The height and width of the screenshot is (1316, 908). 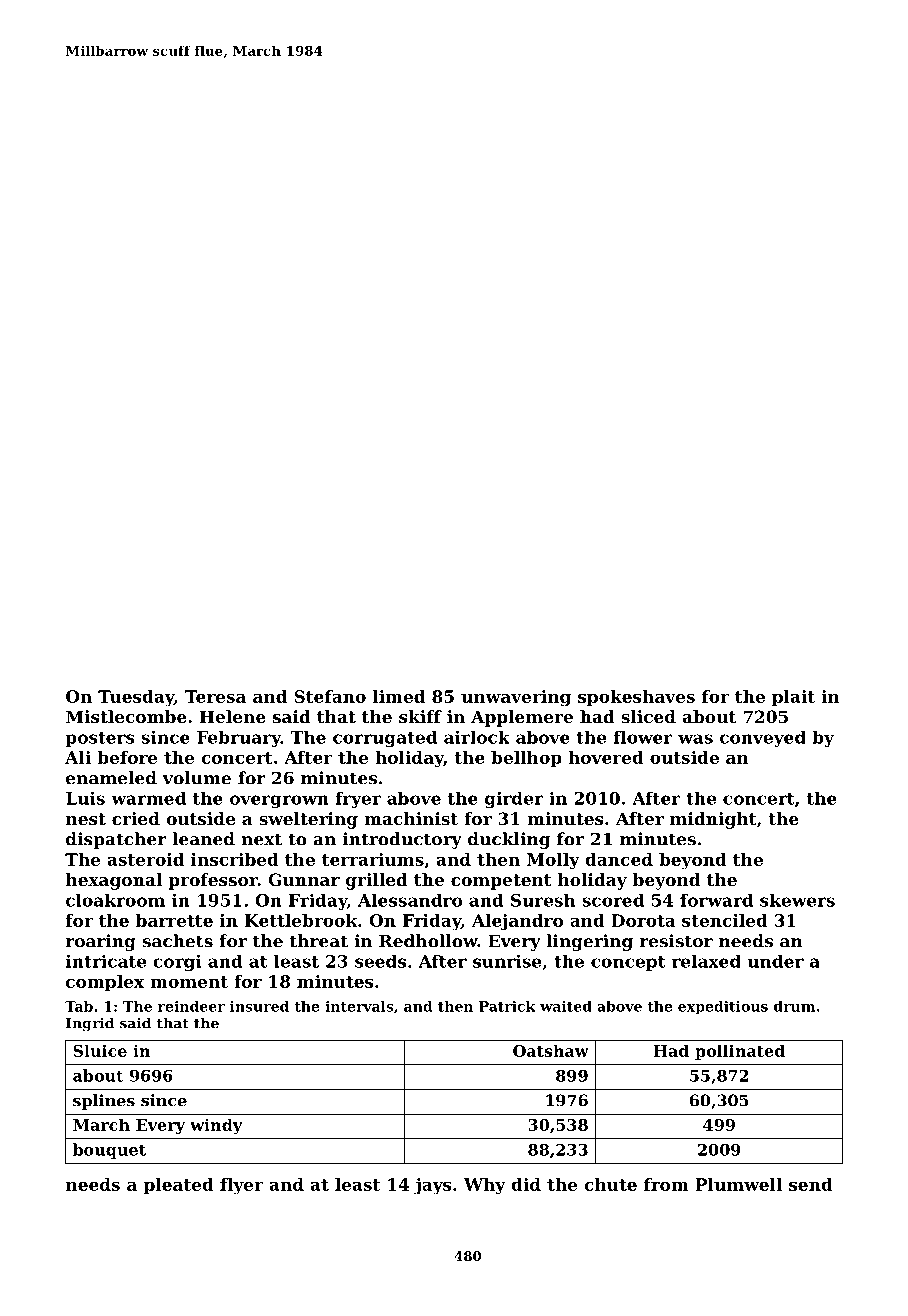 What do you see at coordinates (723, 1007) in the screenshot?
I see `expeditious` at bounding box center [723, 1007].
